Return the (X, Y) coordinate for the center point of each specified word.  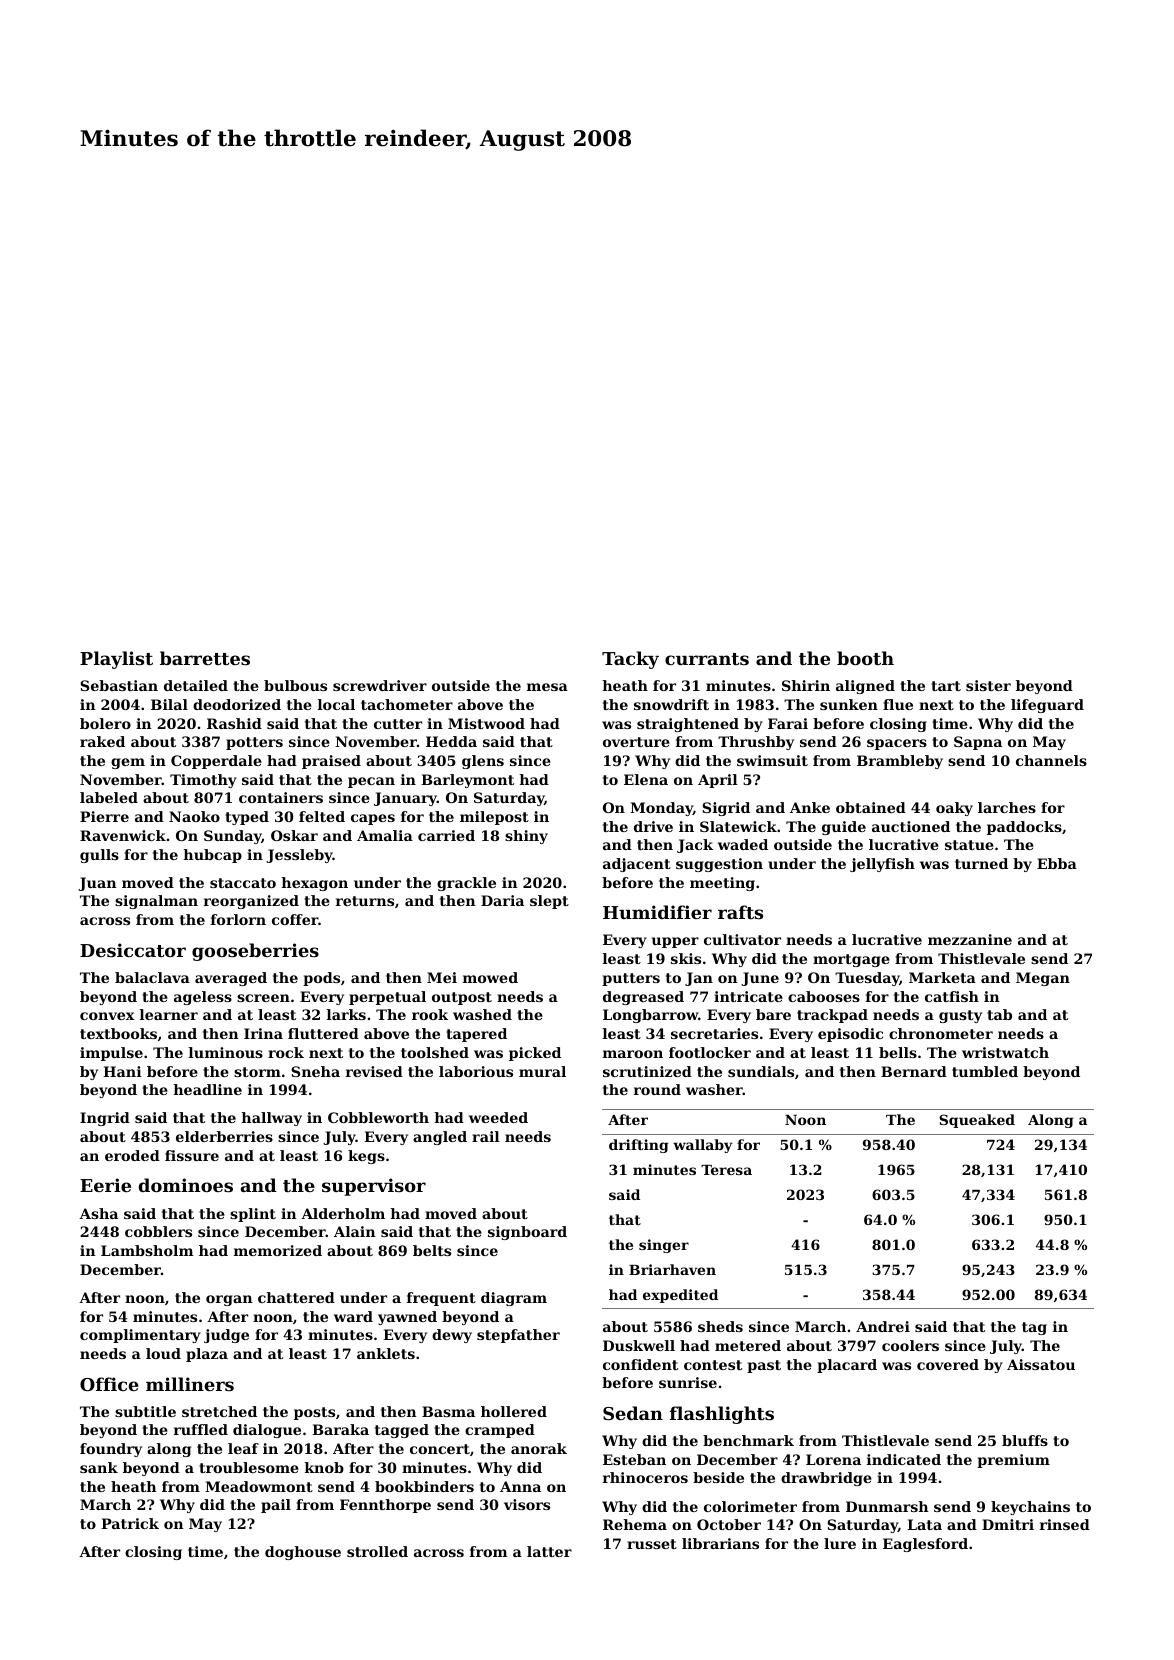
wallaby (703, 1146)
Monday (661, 809)
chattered (296, 1297)
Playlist (116, 660)
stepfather (518, 1336)
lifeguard (1047, 706)
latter (549, 1551)
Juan (97, 884)
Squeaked (977, 1121)
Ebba (1057, 863)
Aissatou (1041, 1364)
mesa (547, 687)
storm (257, 1072)
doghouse (303, 1553)
